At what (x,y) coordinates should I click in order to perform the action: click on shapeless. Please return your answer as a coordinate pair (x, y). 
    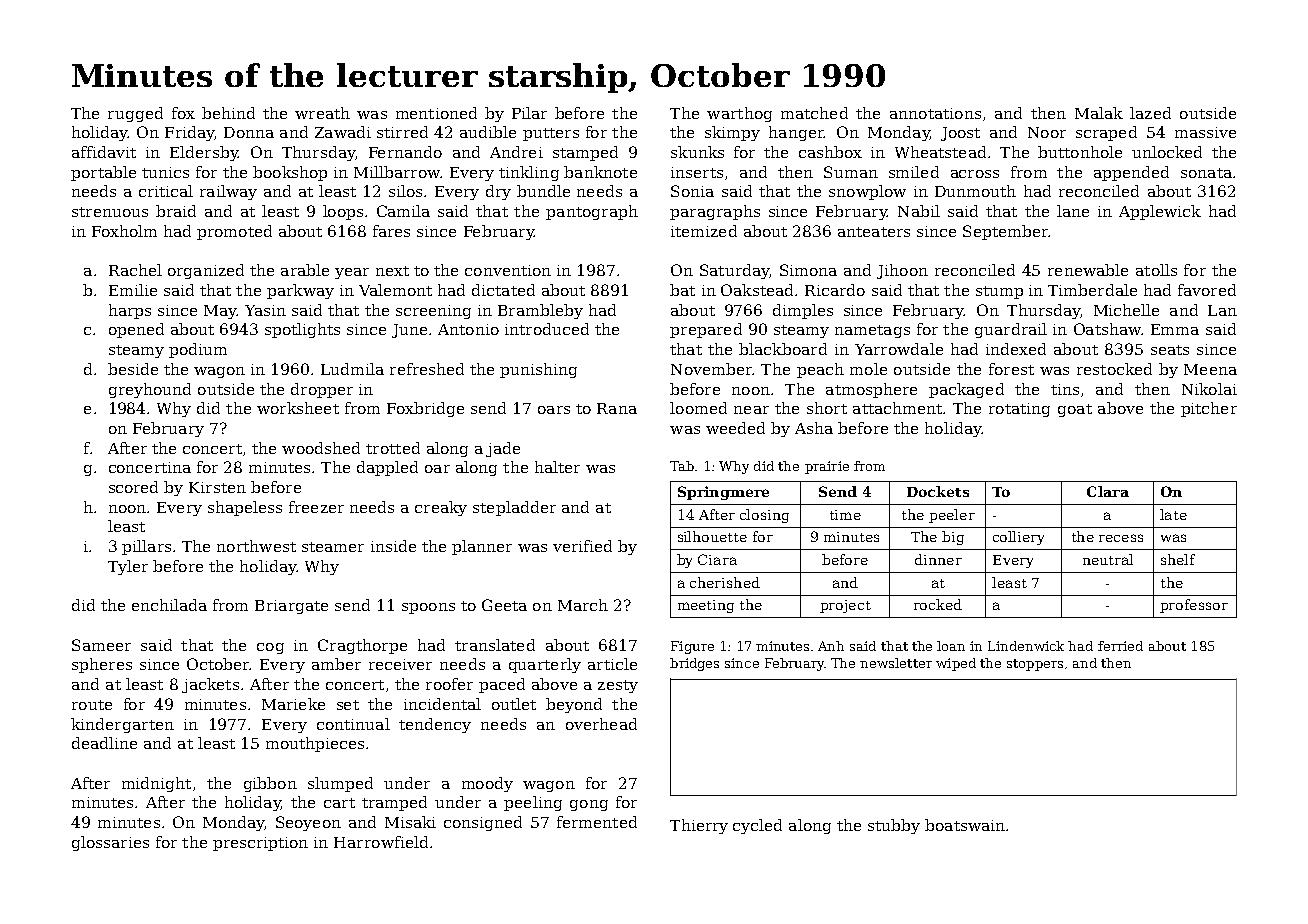
    Looking at the image, I should click on (245, 508).
